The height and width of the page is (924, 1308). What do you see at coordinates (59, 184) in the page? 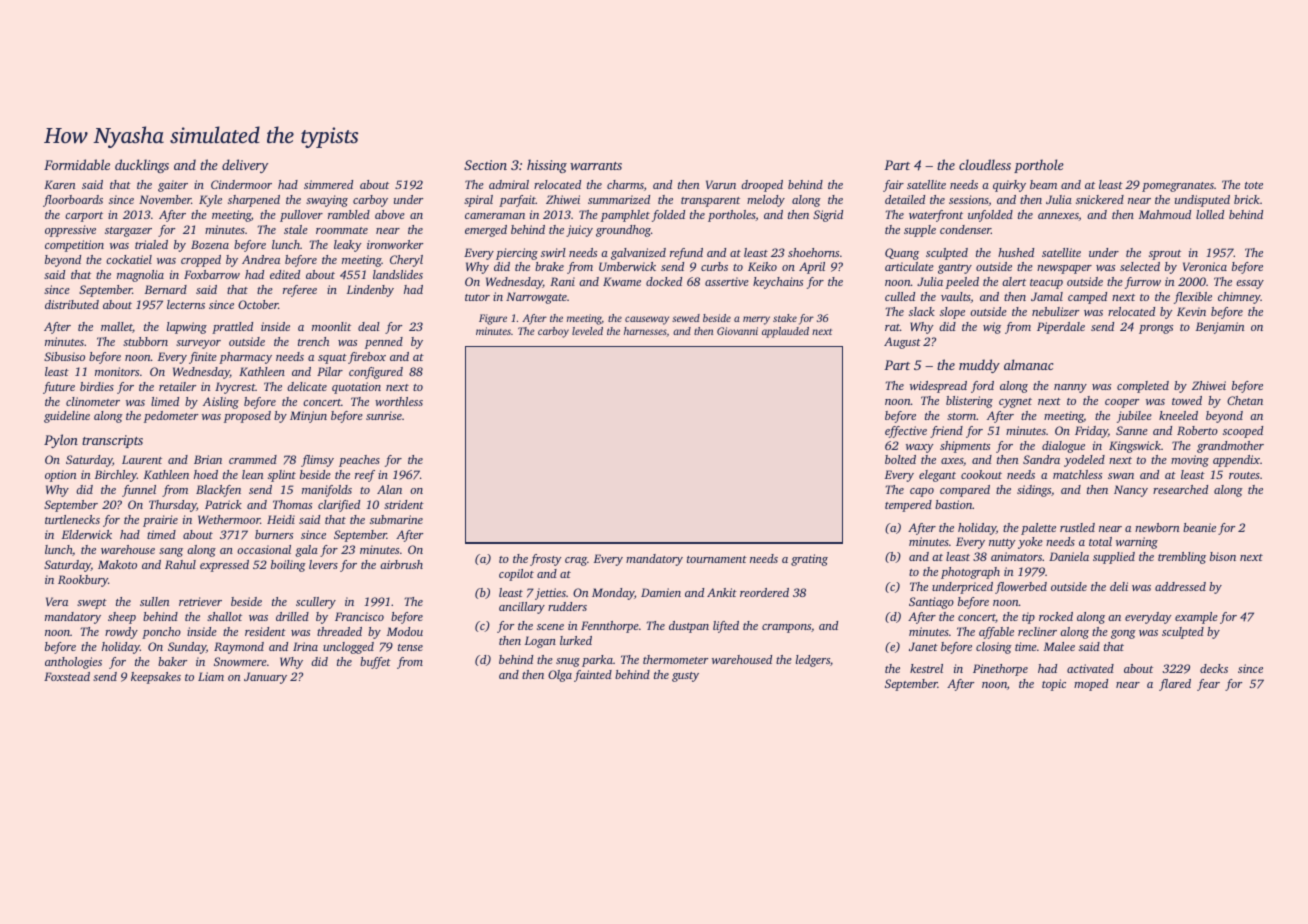
I see `Karen` at bounding box center [59, 184].
